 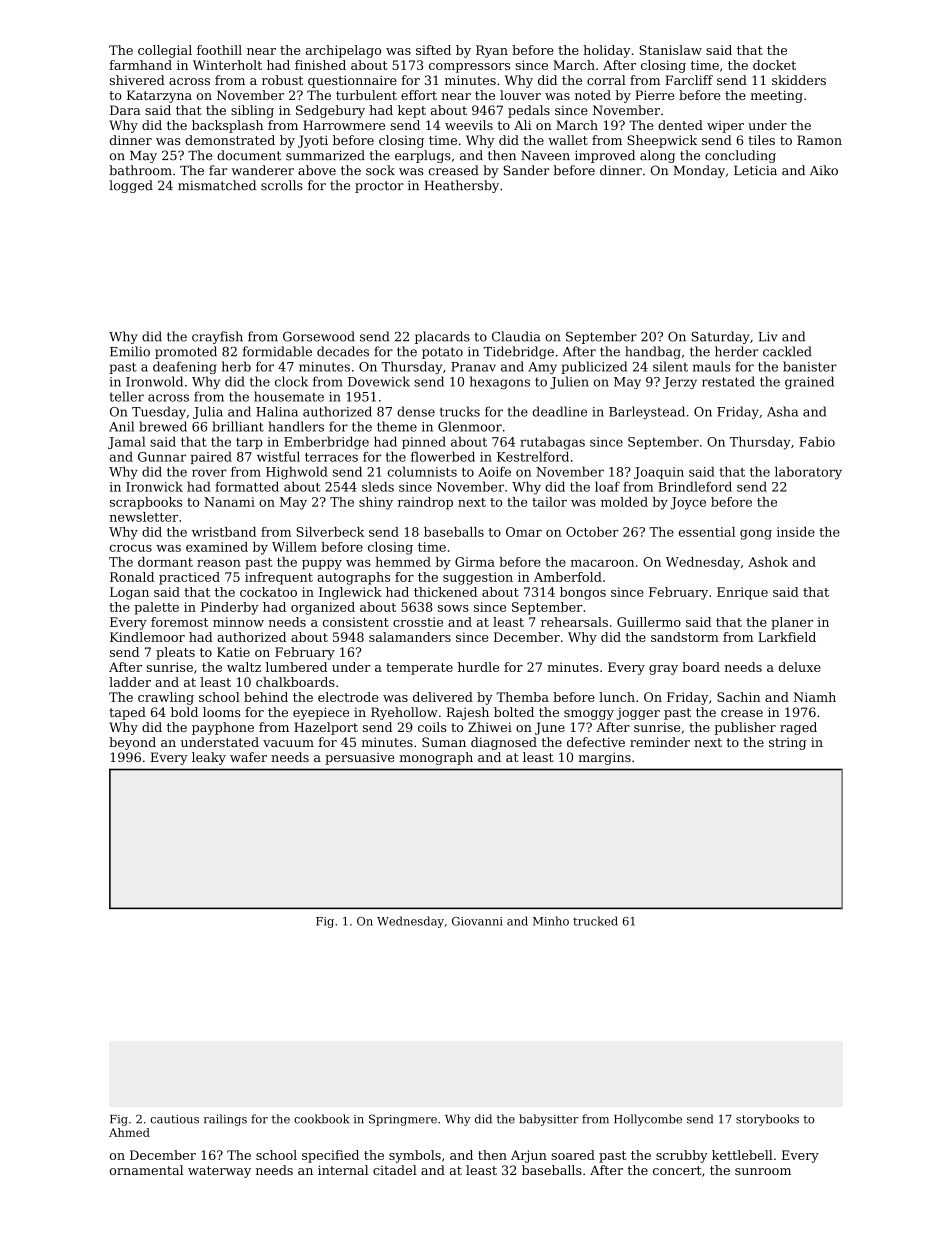 What do you see at coordinates (824, 170) in the screenshot?
I see `Aiko` at bounding box center [824, 170].
